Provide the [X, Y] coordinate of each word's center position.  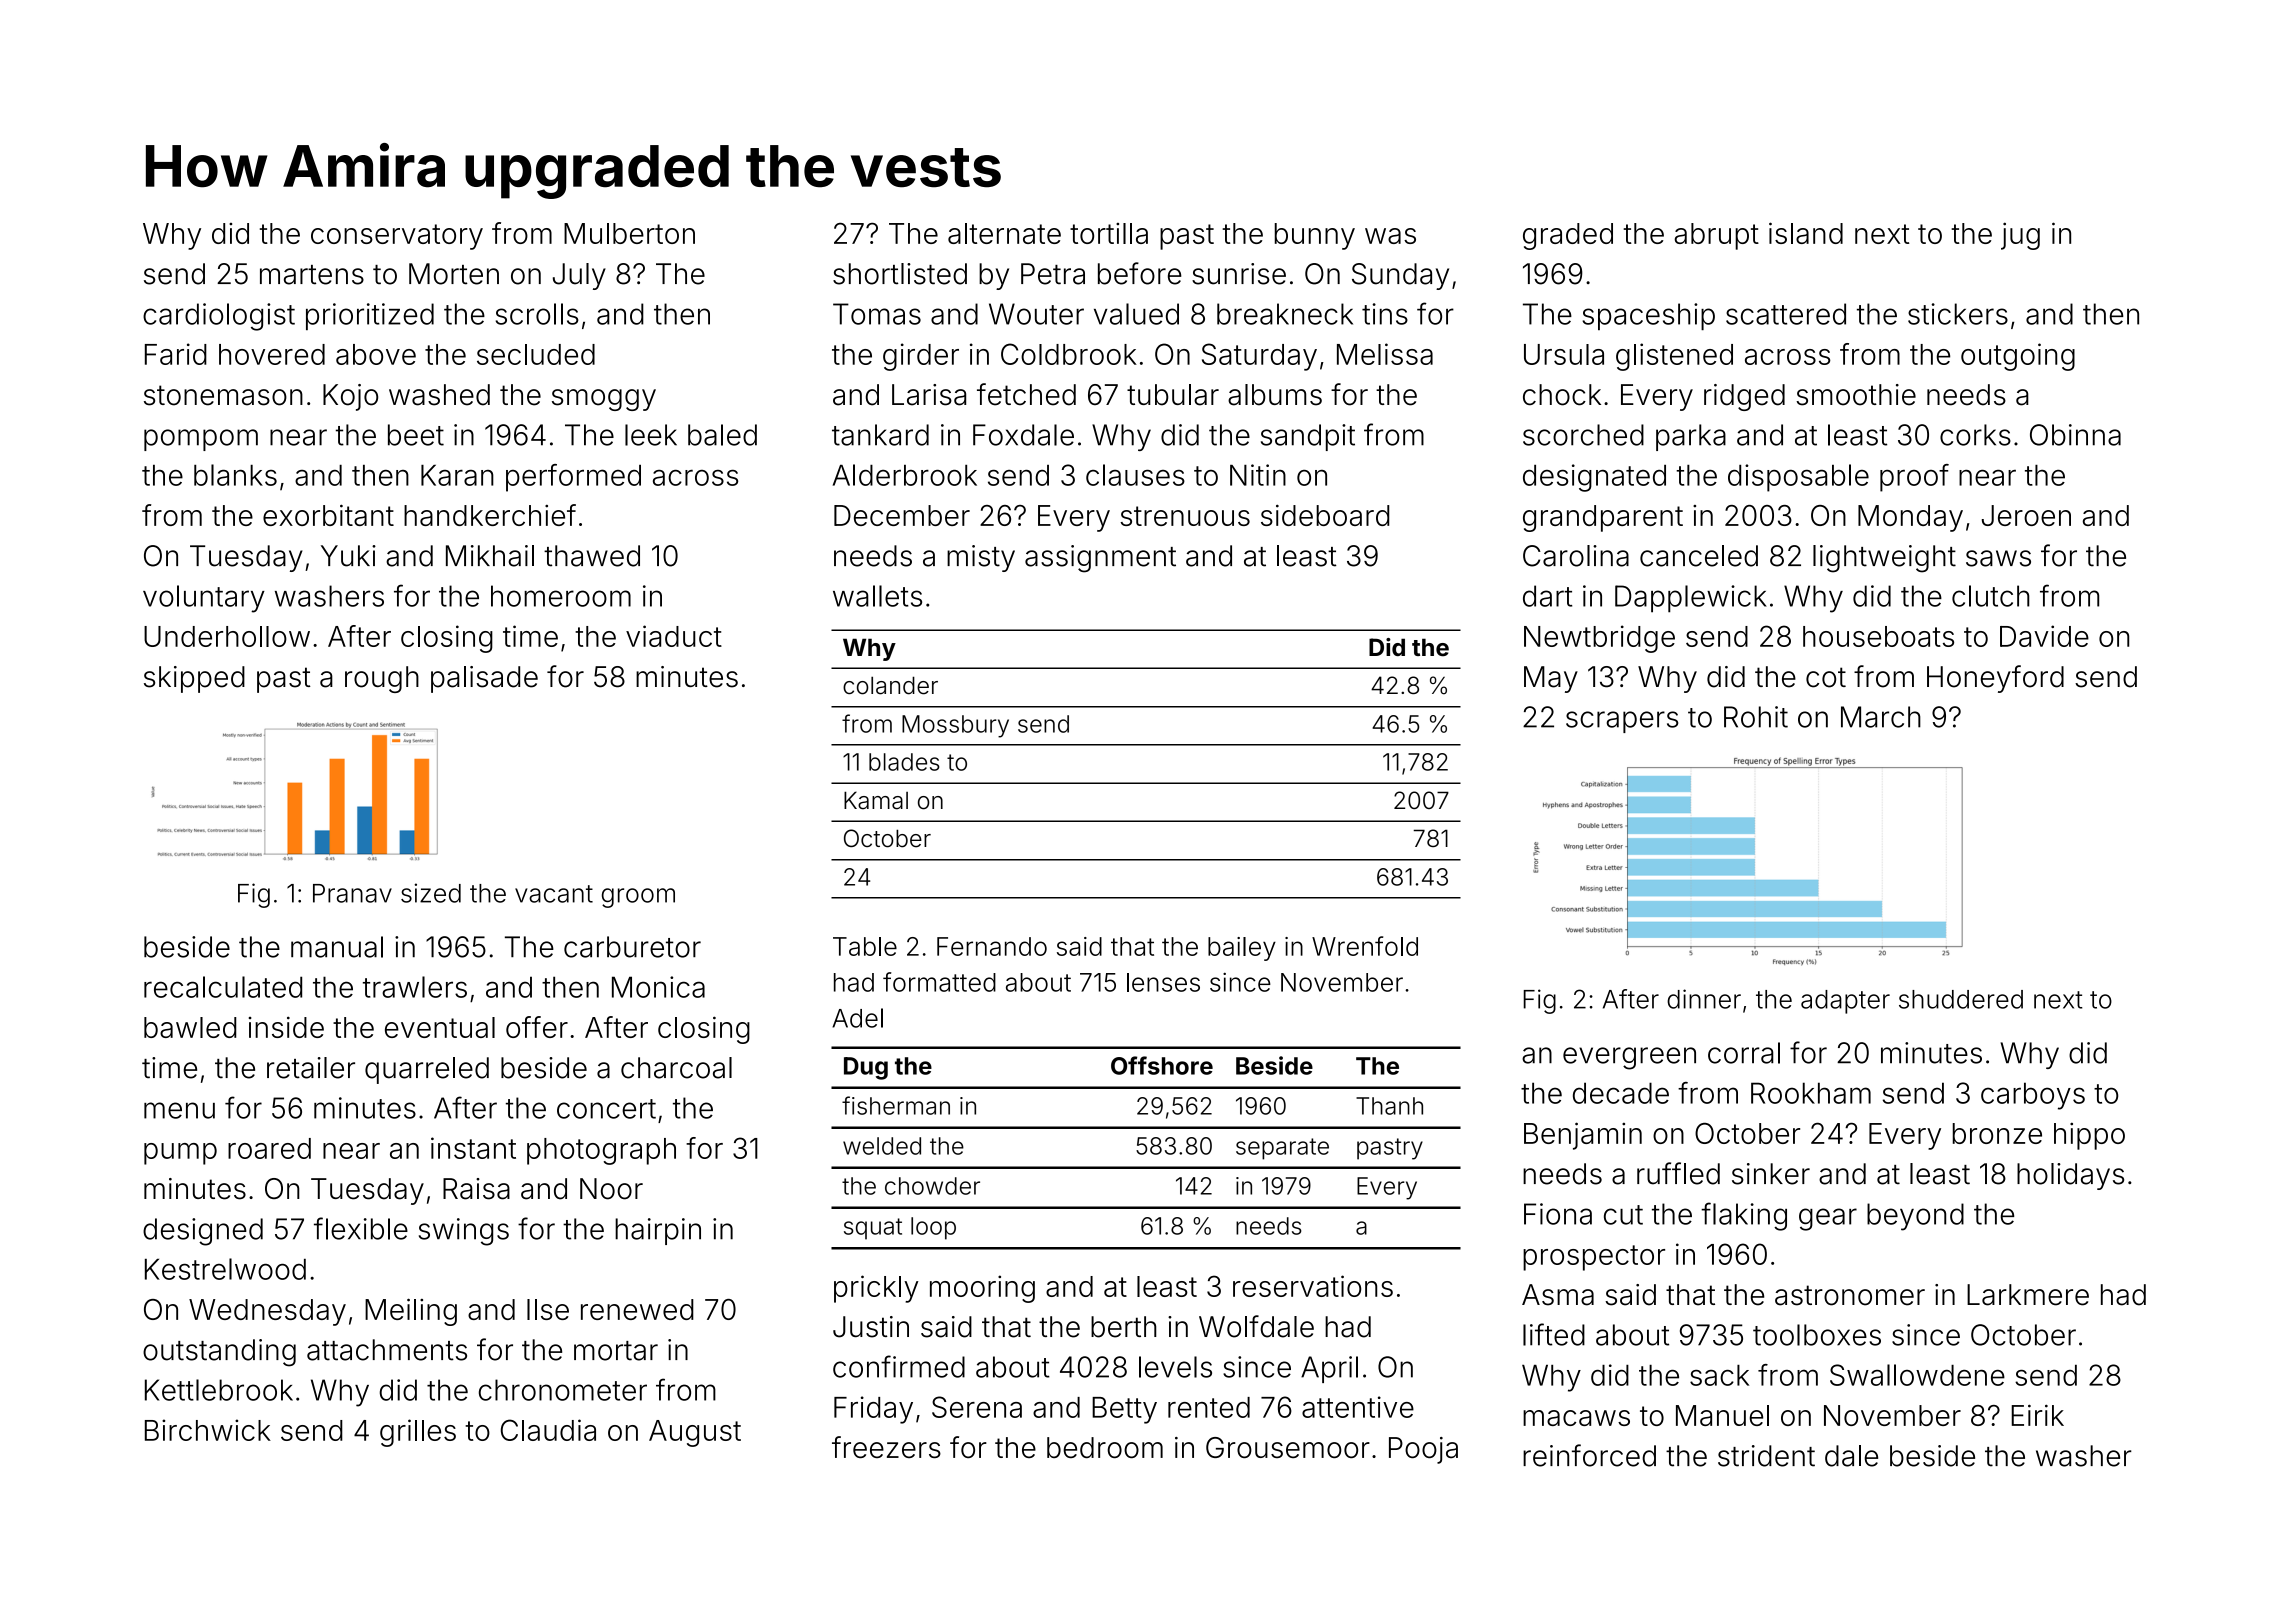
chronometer [563, 1390]
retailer [311, 1068]
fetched [1026, 394]
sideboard [1325, 515]
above [376, 354]
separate [1282, 1149]
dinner [1704, 999]
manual [337, 947]
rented [1209, 1407]
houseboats [1878, 636]
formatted [939, 982]
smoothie [1856, 395]
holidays [2070, 1176]
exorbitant [328, 515]
